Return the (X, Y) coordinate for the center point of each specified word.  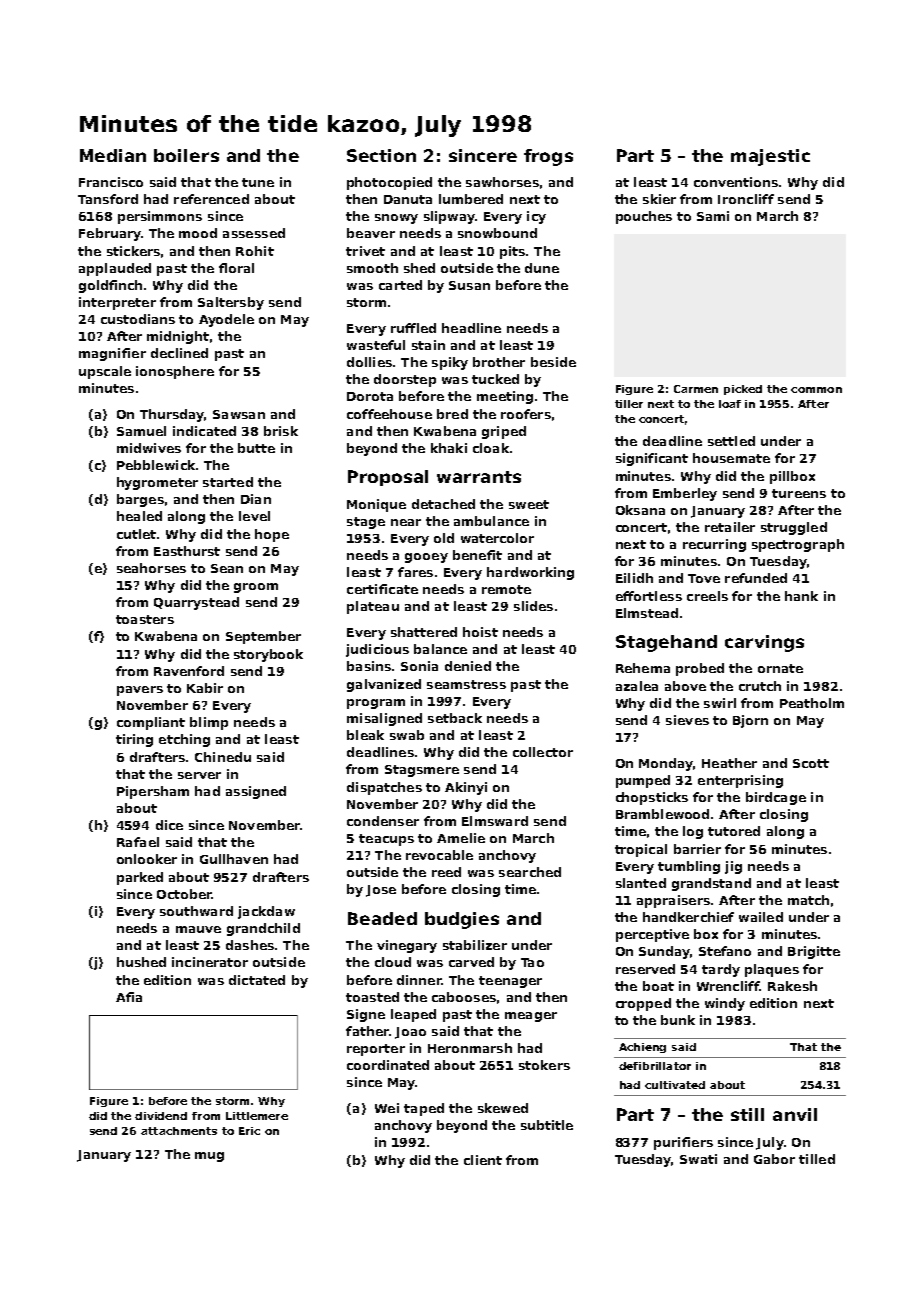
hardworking (530, 573)
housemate (731, 458)
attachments (179, 1131)
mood (198, 233)
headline (471, 328)
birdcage (776, 798)
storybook (268, 655)
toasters (145, 619)
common (816, 390)
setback (455, 718)
